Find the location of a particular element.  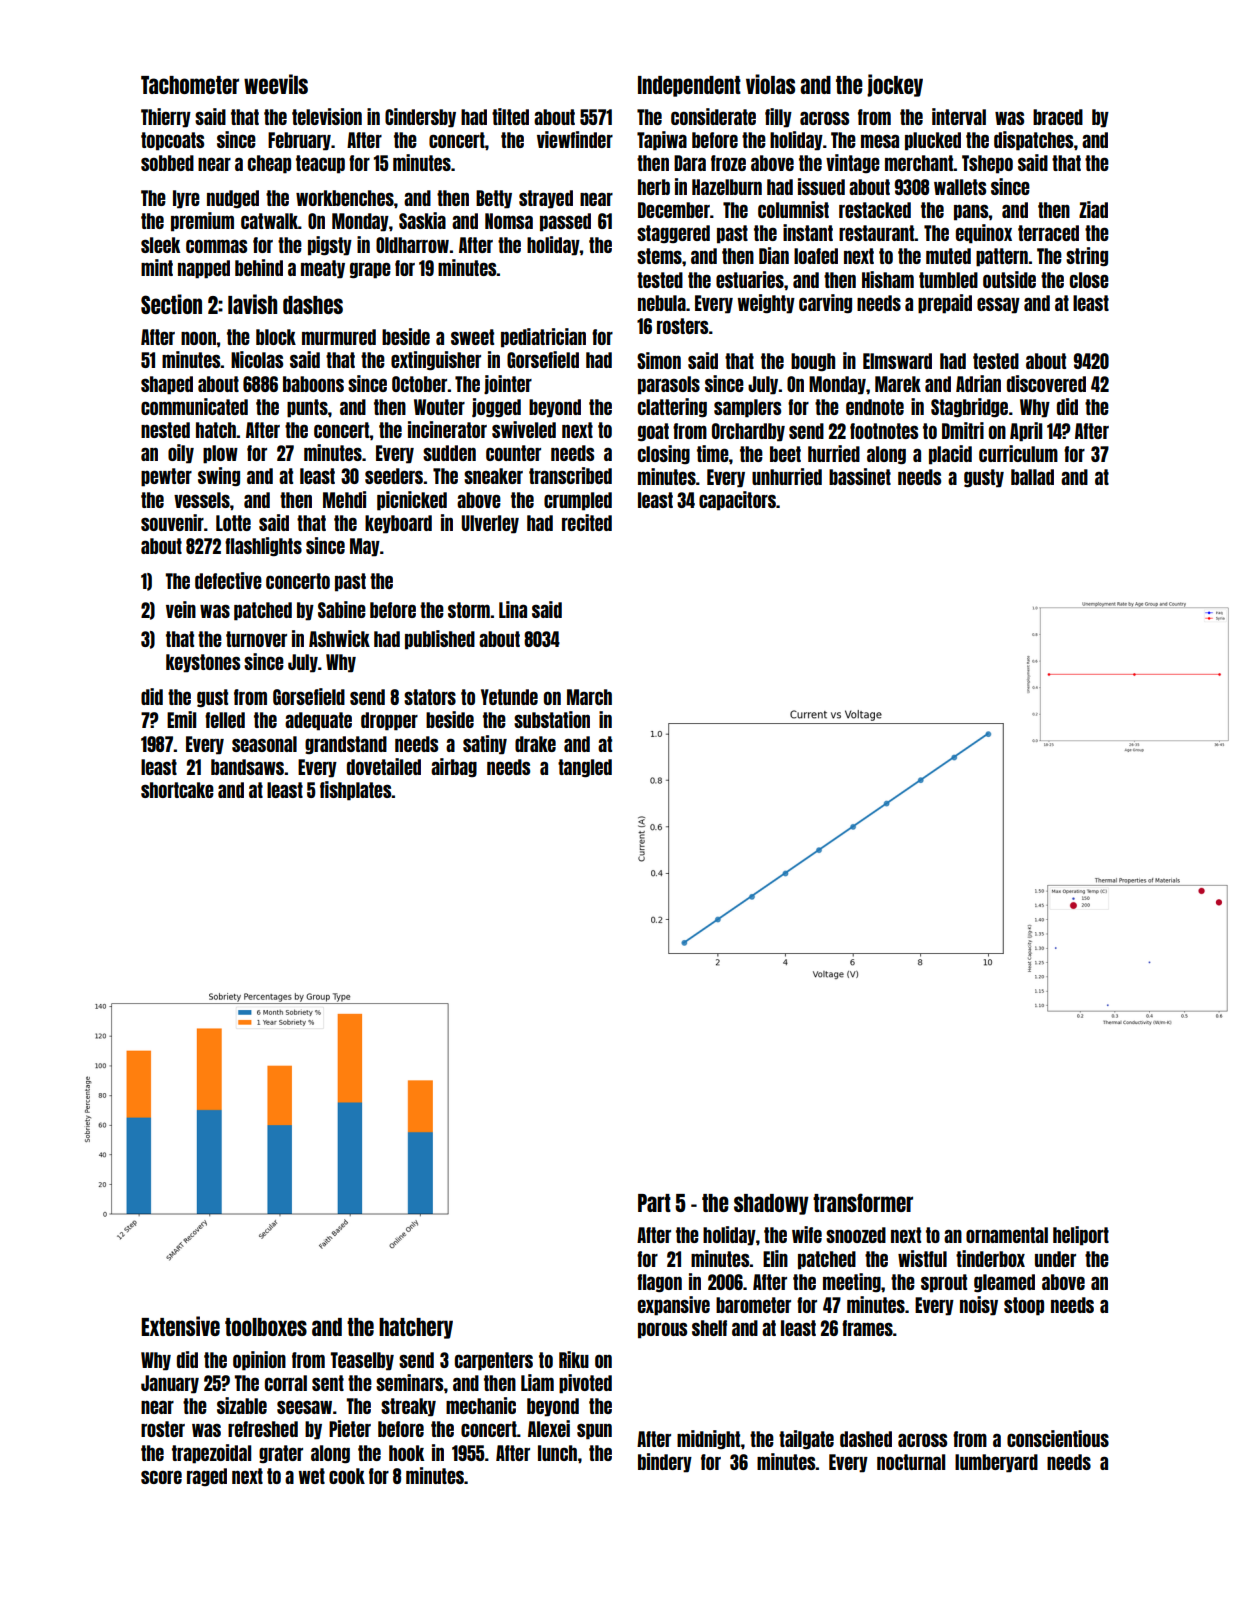

shortcake is located at coordinates (177, 790).
